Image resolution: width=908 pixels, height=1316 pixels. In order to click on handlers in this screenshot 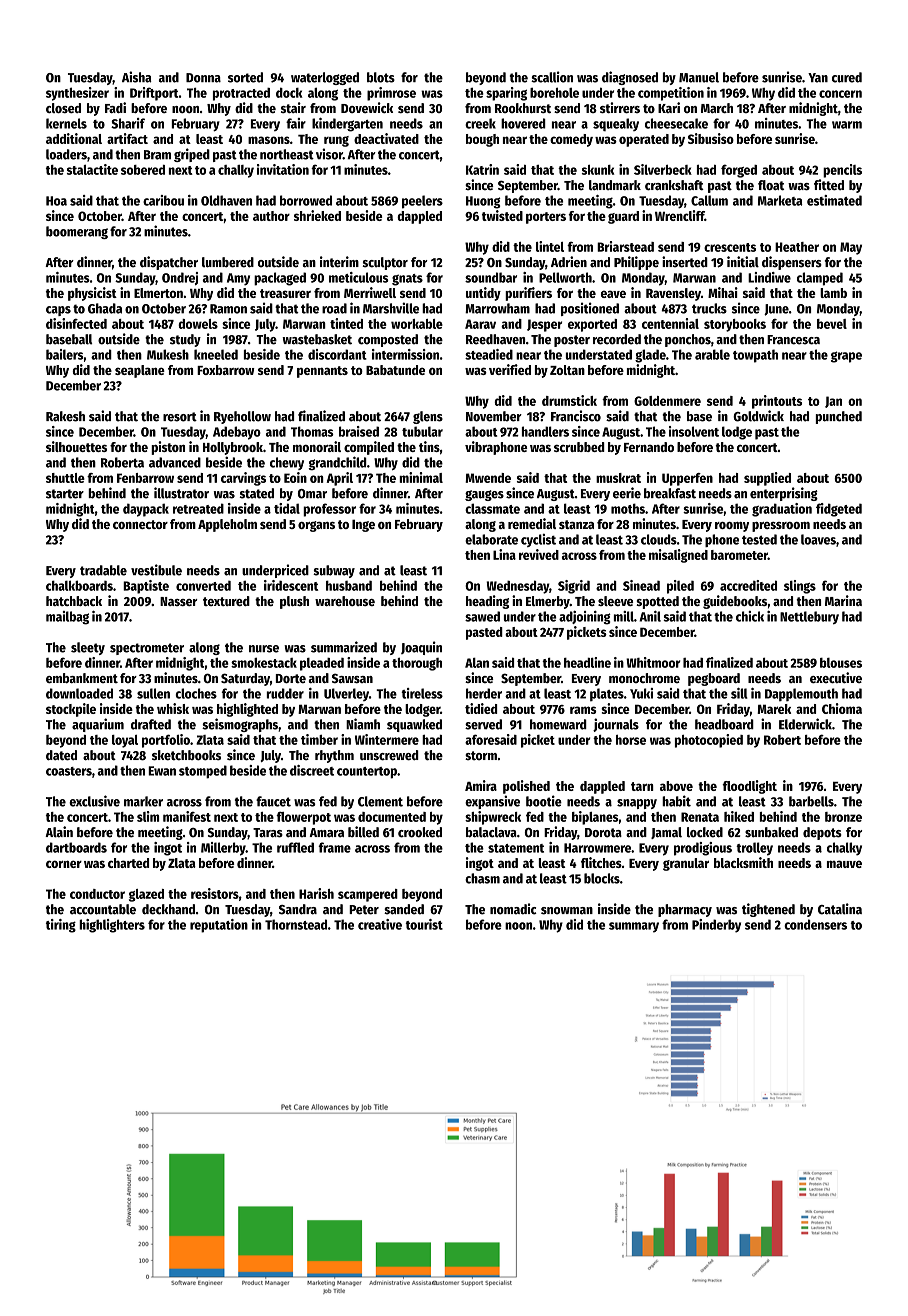, I will do `click(545, 431)`.
